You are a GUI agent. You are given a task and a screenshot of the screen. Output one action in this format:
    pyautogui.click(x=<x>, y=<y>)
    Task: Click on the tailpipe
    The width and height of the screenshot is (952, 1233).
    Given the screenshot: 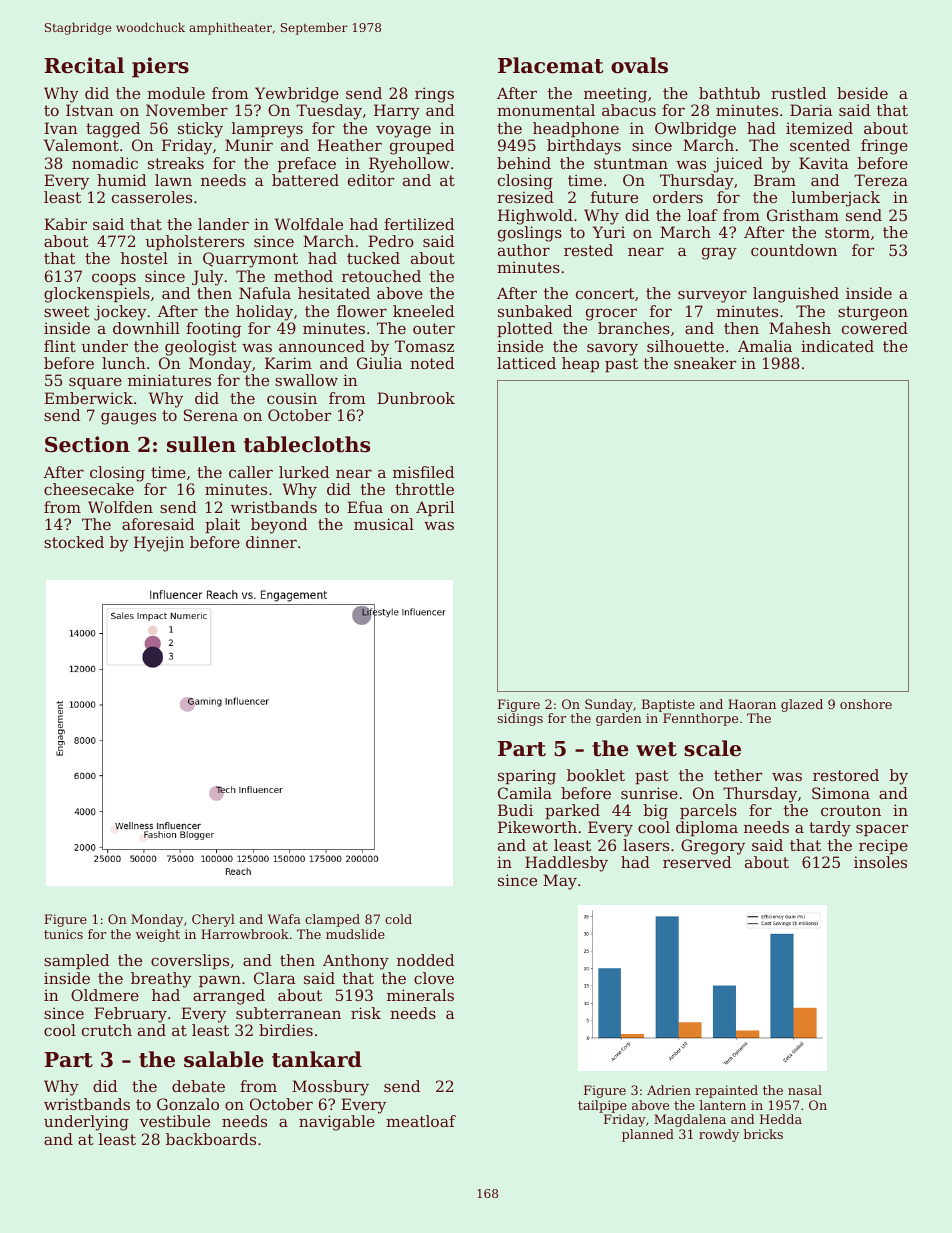 What is the action you would take?
    pyautogui.click(x=602, y=1106)
